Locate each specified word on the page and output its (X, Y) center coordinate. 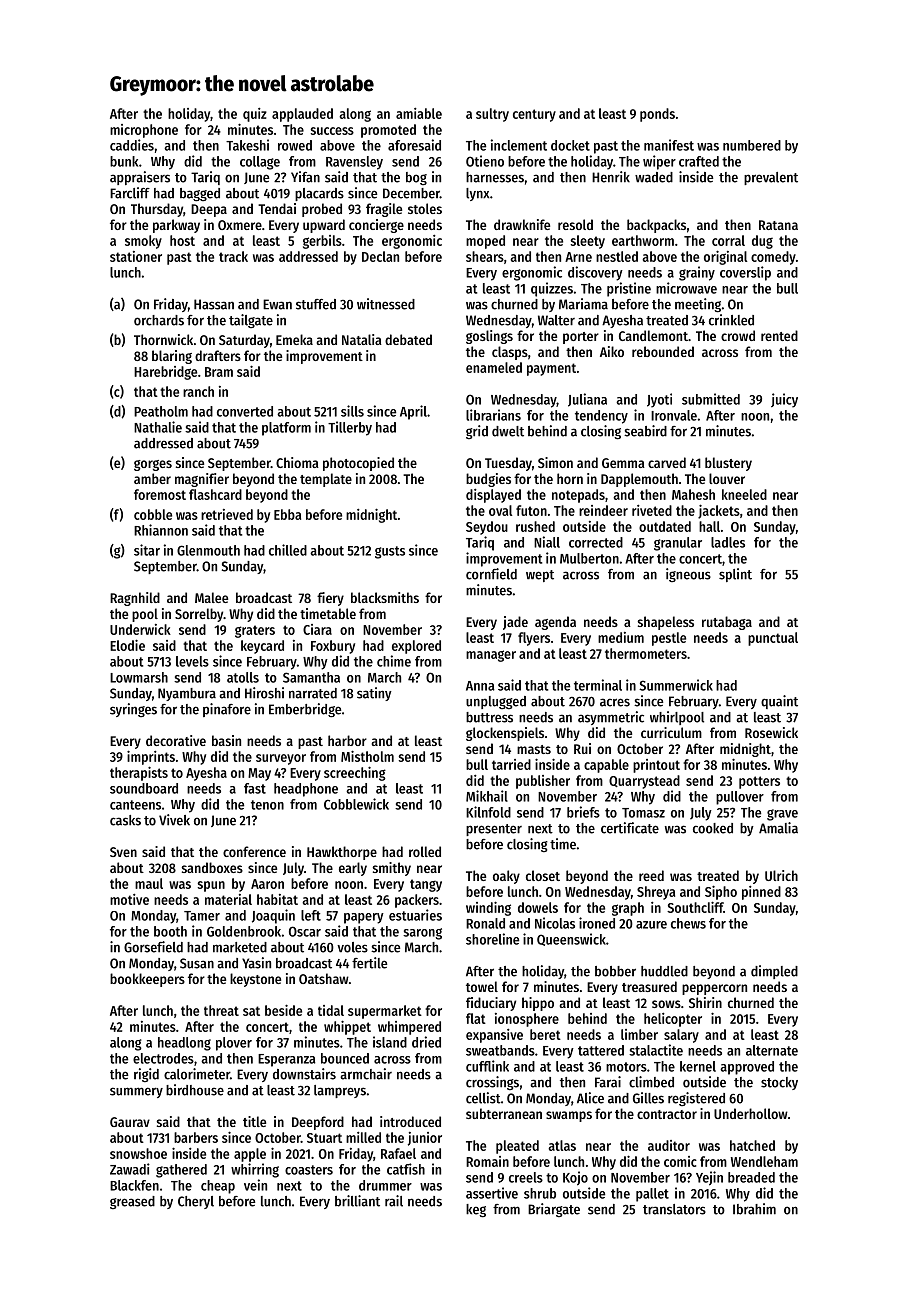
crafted (699, 161)
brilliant (357, 1201)
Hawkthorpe (342, 853)
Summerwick (676, 685)
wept (540, 576)
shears (485, 256)
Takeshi (247, 145)
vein (255, 1185)
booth (170, 931)
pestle (669, 639)
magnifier (202, 480)
